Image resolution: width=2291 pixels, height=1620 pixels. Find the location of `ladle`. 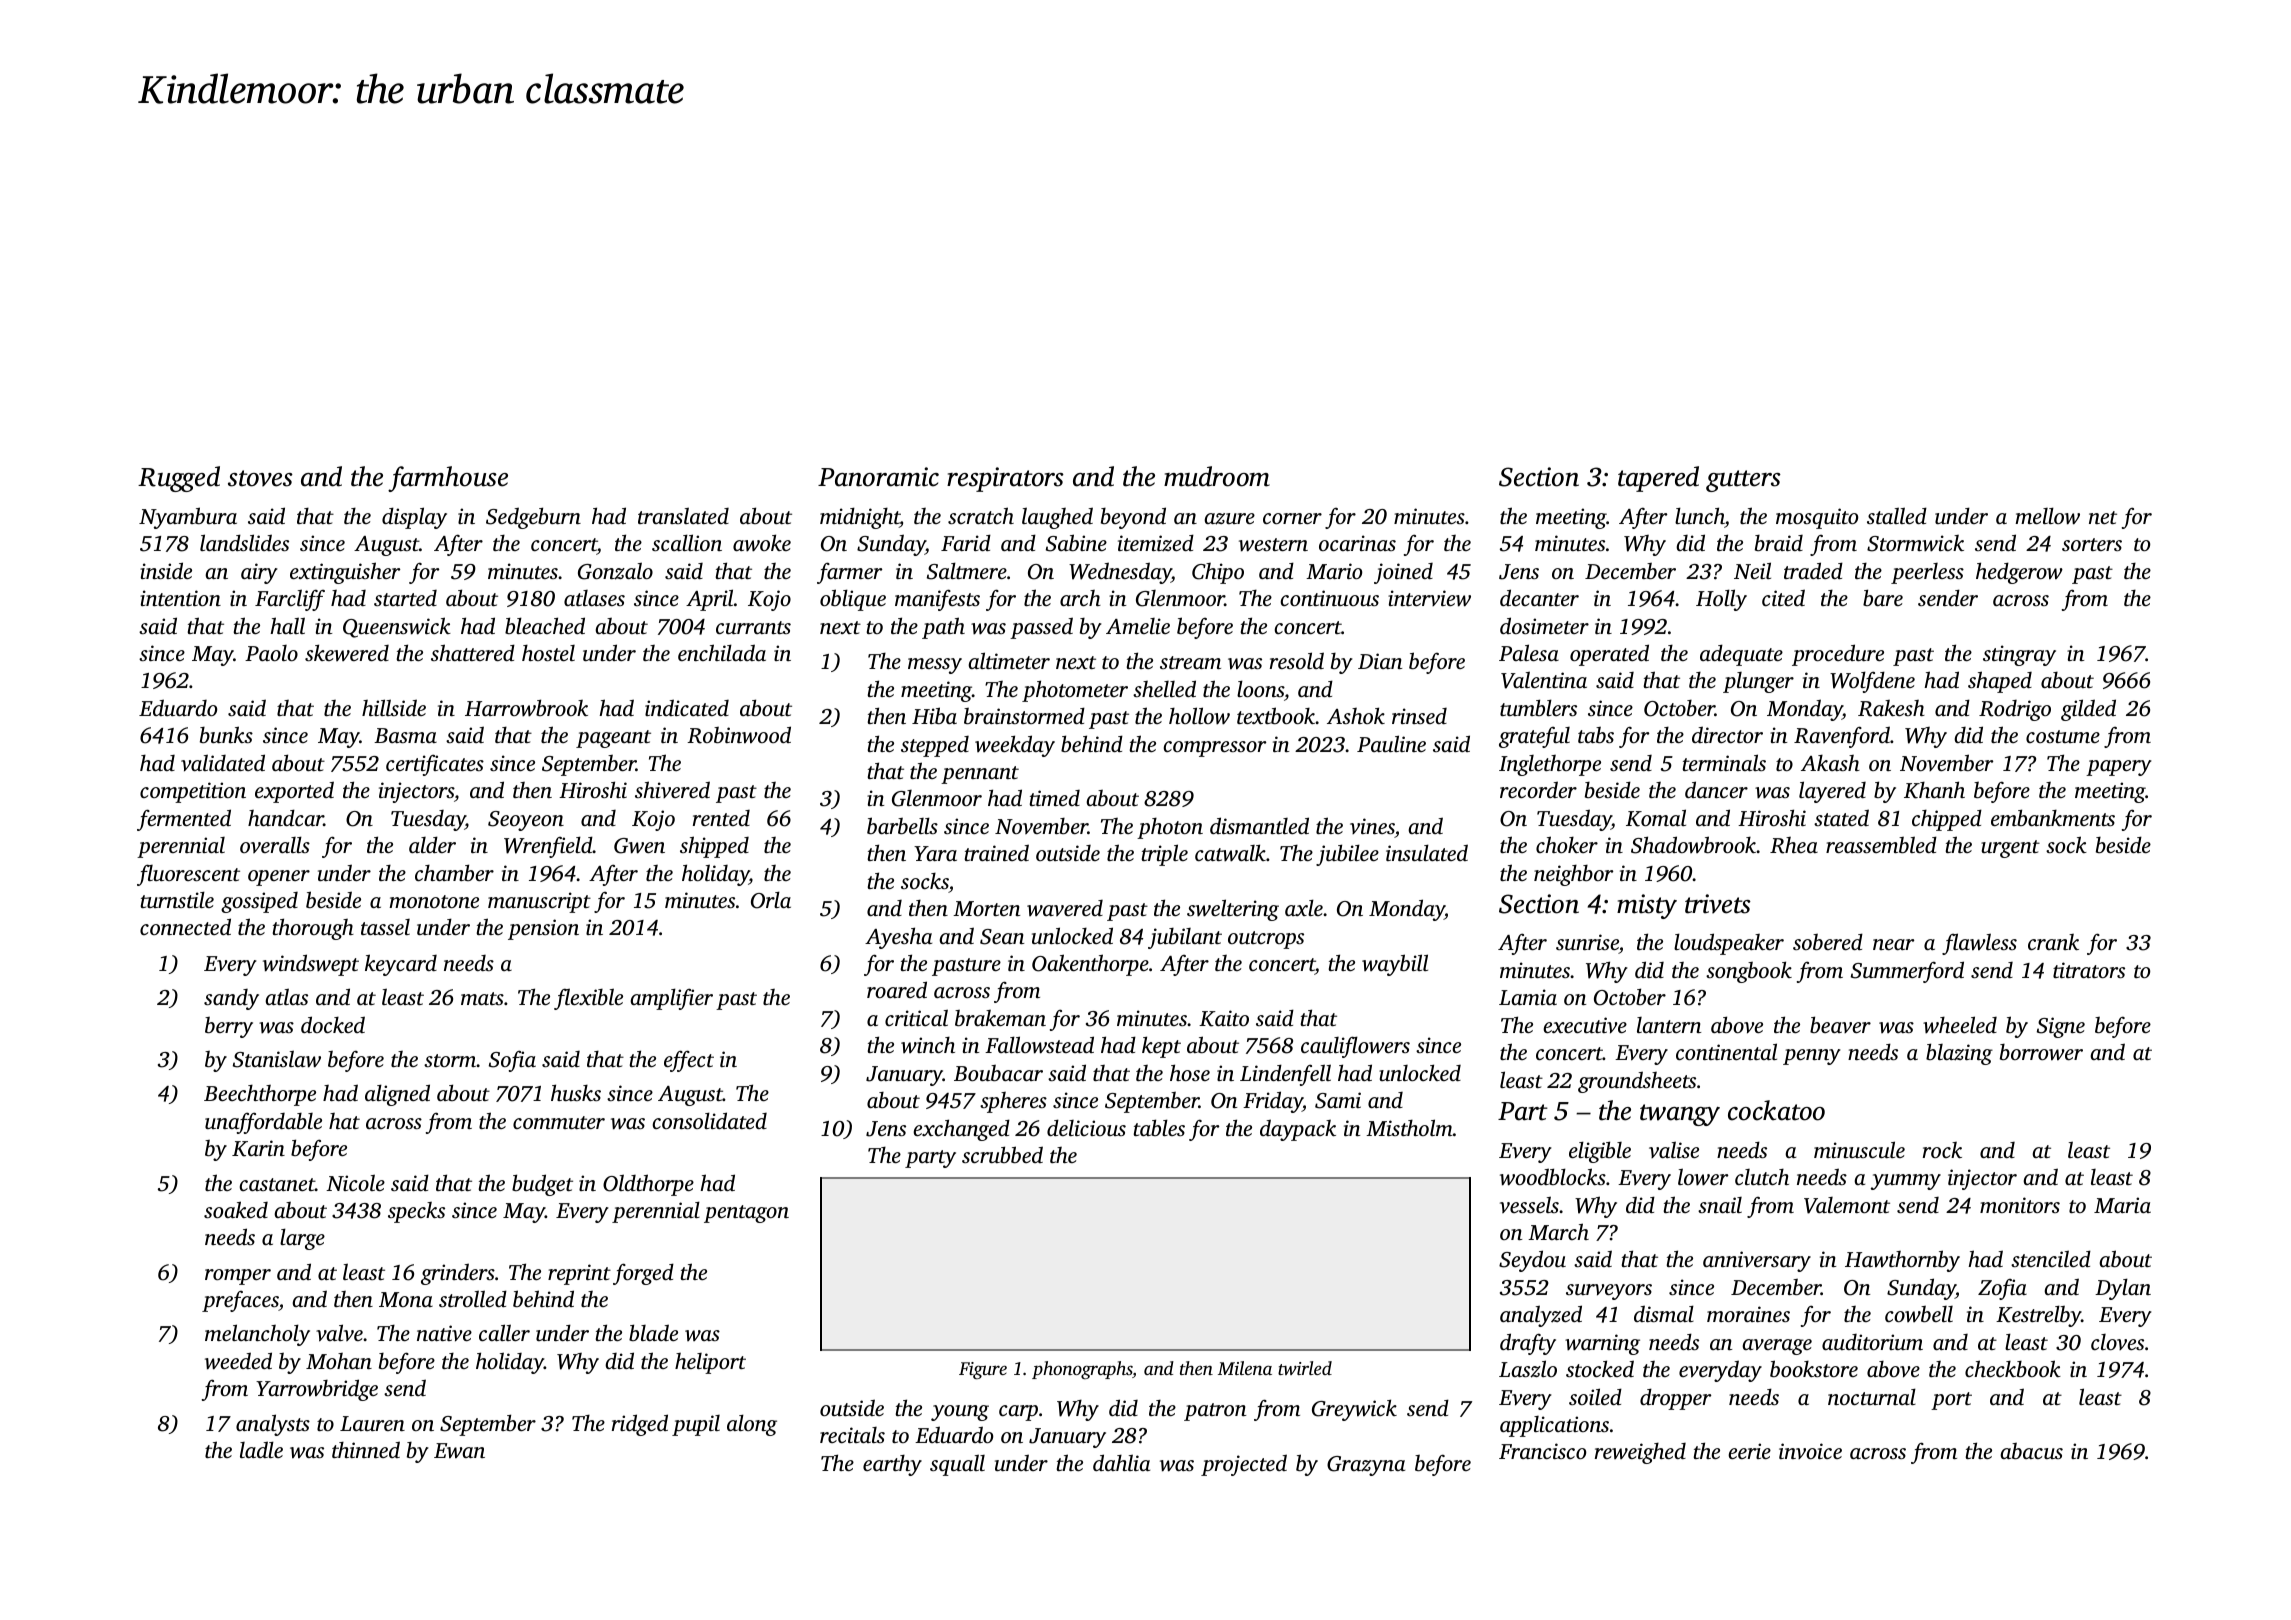

ladle is located at coordinates (261, 1449).
